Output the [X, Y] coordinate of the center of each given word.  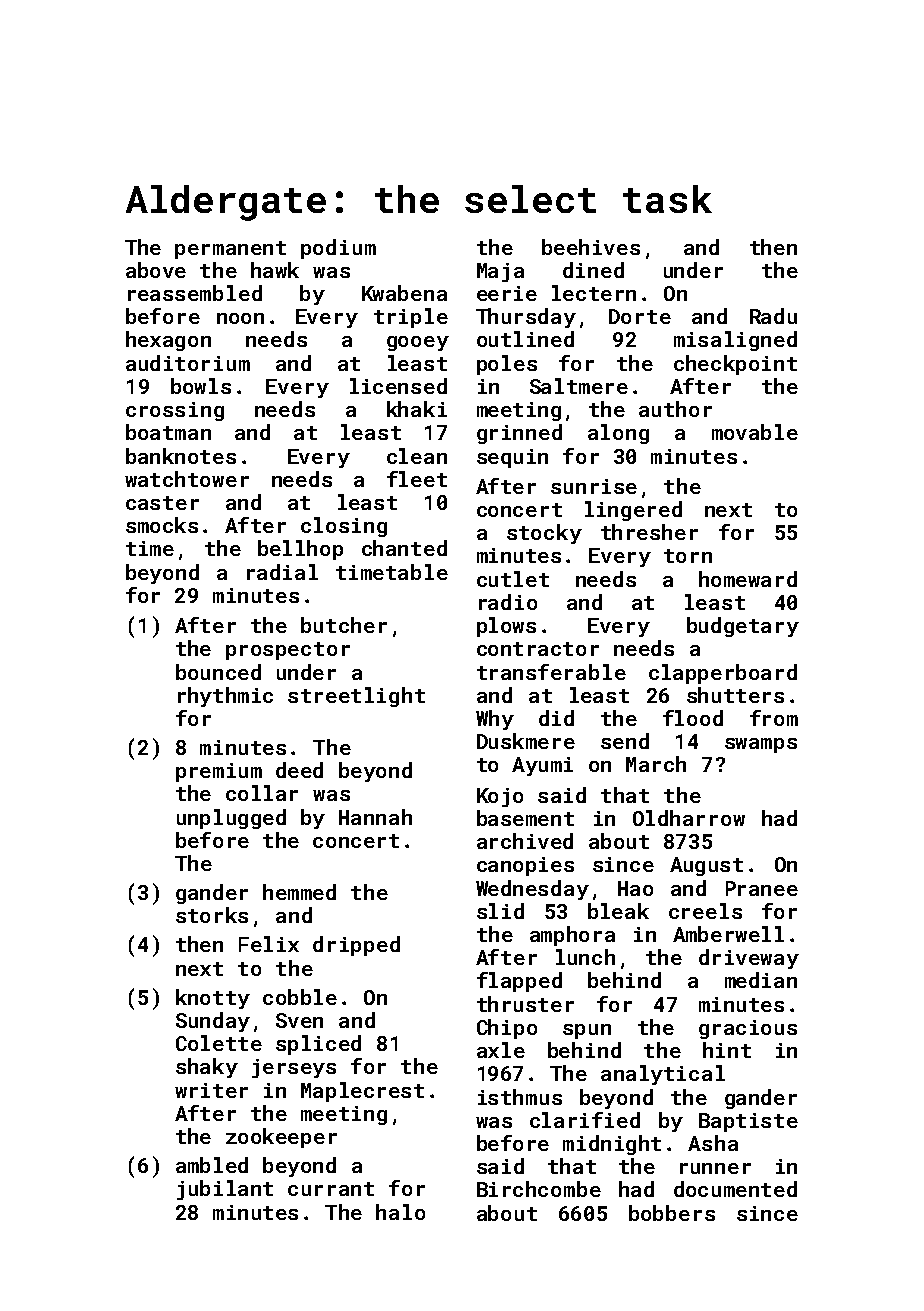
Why [495, 720]
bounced [218, 672]
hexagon [168, 341]
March [656, 764]
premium [219, 772]
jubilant [225, 1190]
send [625, 741]
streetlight [356, 697]
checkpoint [735, 365]
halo [400, 1212]
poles [507, 365]
